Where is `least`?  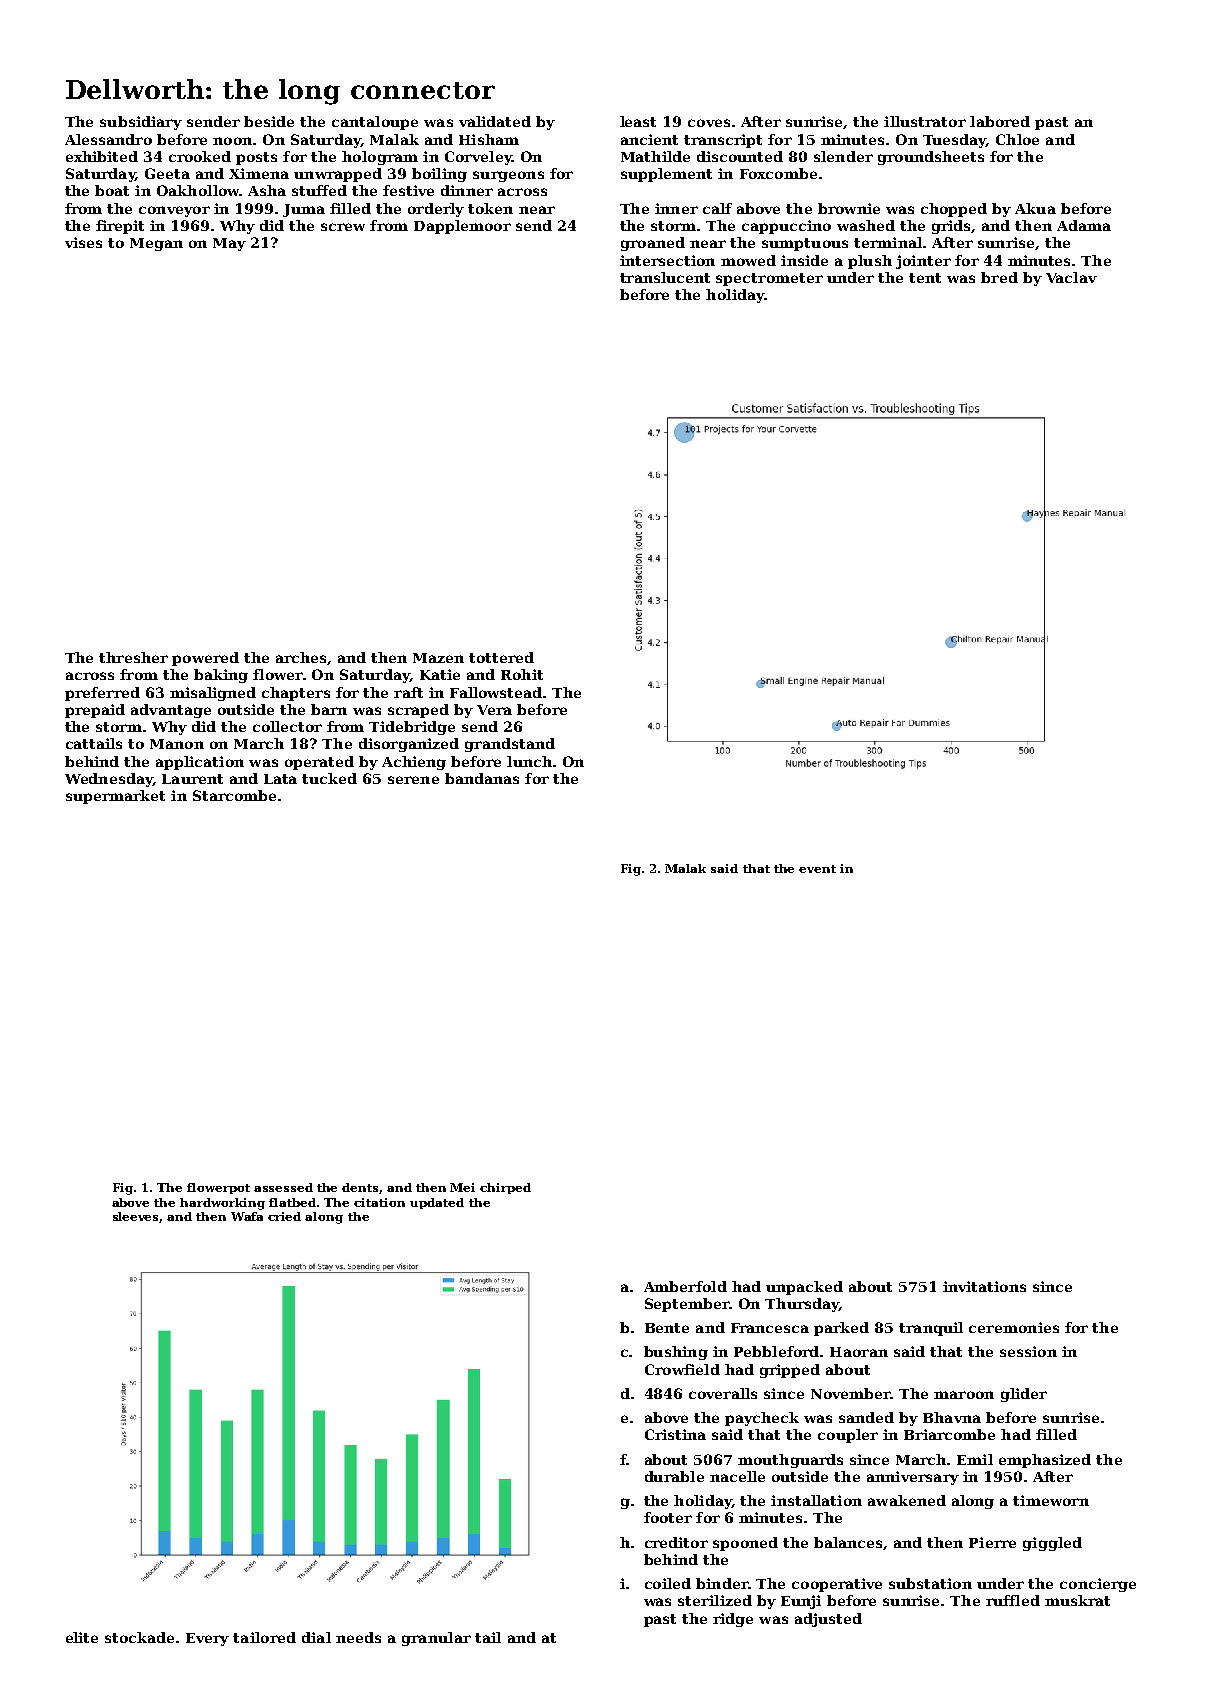
least is located at coordinates (638, 121).
